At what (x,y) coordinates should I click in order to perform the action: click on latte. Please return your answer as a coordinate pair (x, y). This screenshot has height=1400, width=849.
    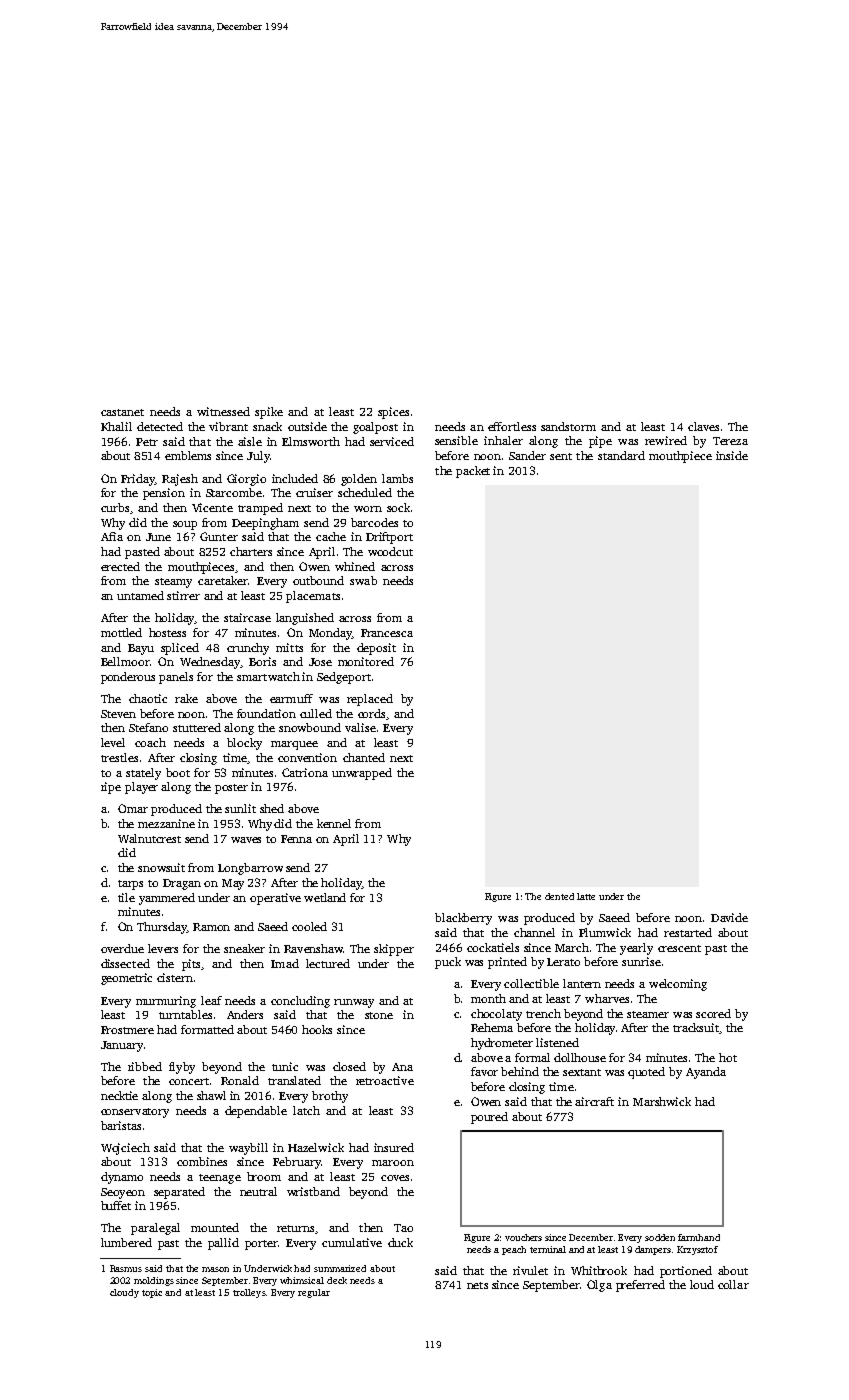
    Looking at the image, I should click on (586, 896).
